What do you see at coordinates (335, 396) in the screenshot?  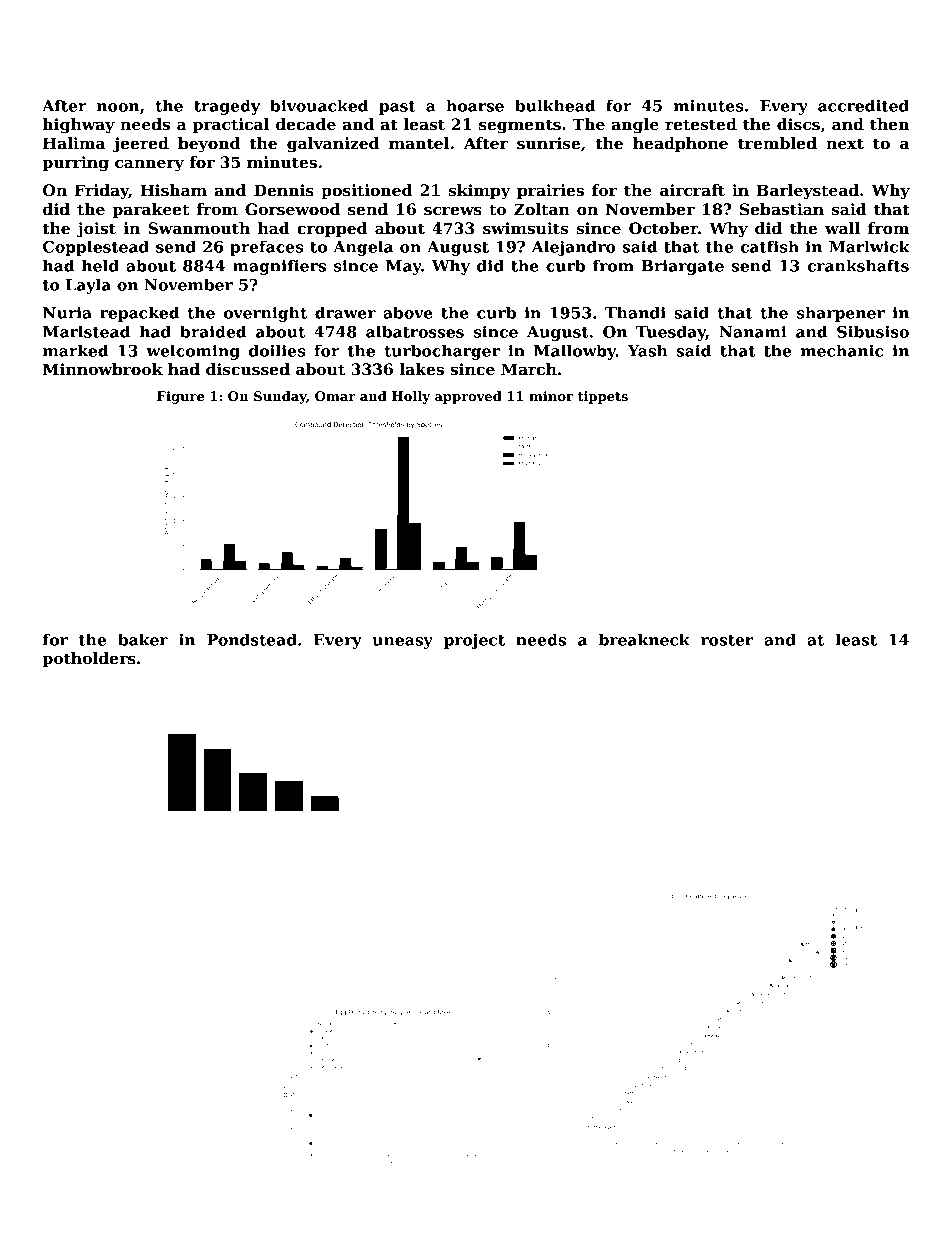 I see `Omar` at bounding box center [335, 396].
